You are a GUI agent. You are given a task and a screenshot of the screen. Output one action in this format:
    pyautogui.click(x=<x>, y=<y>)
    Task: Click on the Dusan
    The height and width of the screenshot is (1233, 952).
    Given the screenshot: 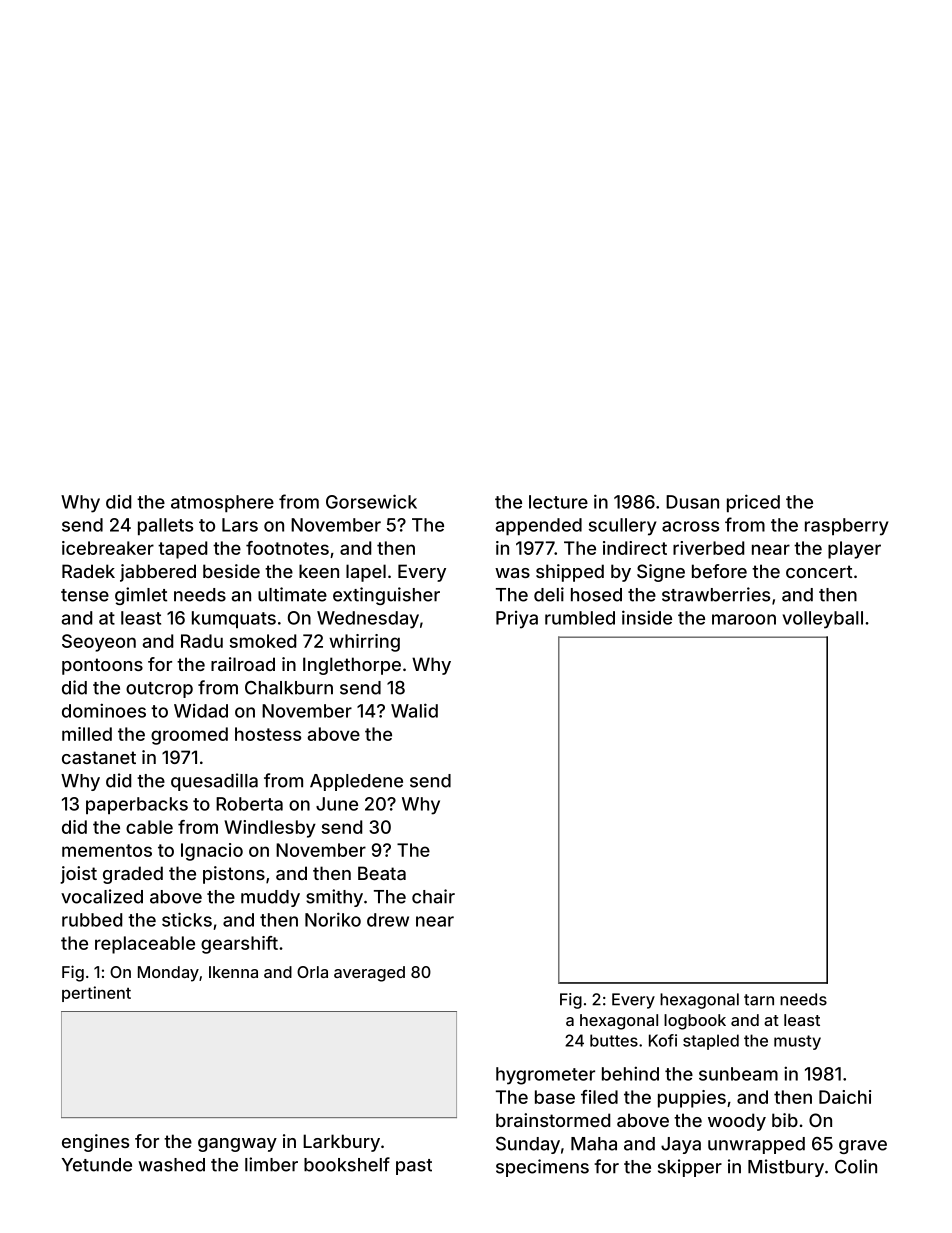 What is the action you would take?
    pyautogui.click(x=692, y=502)
